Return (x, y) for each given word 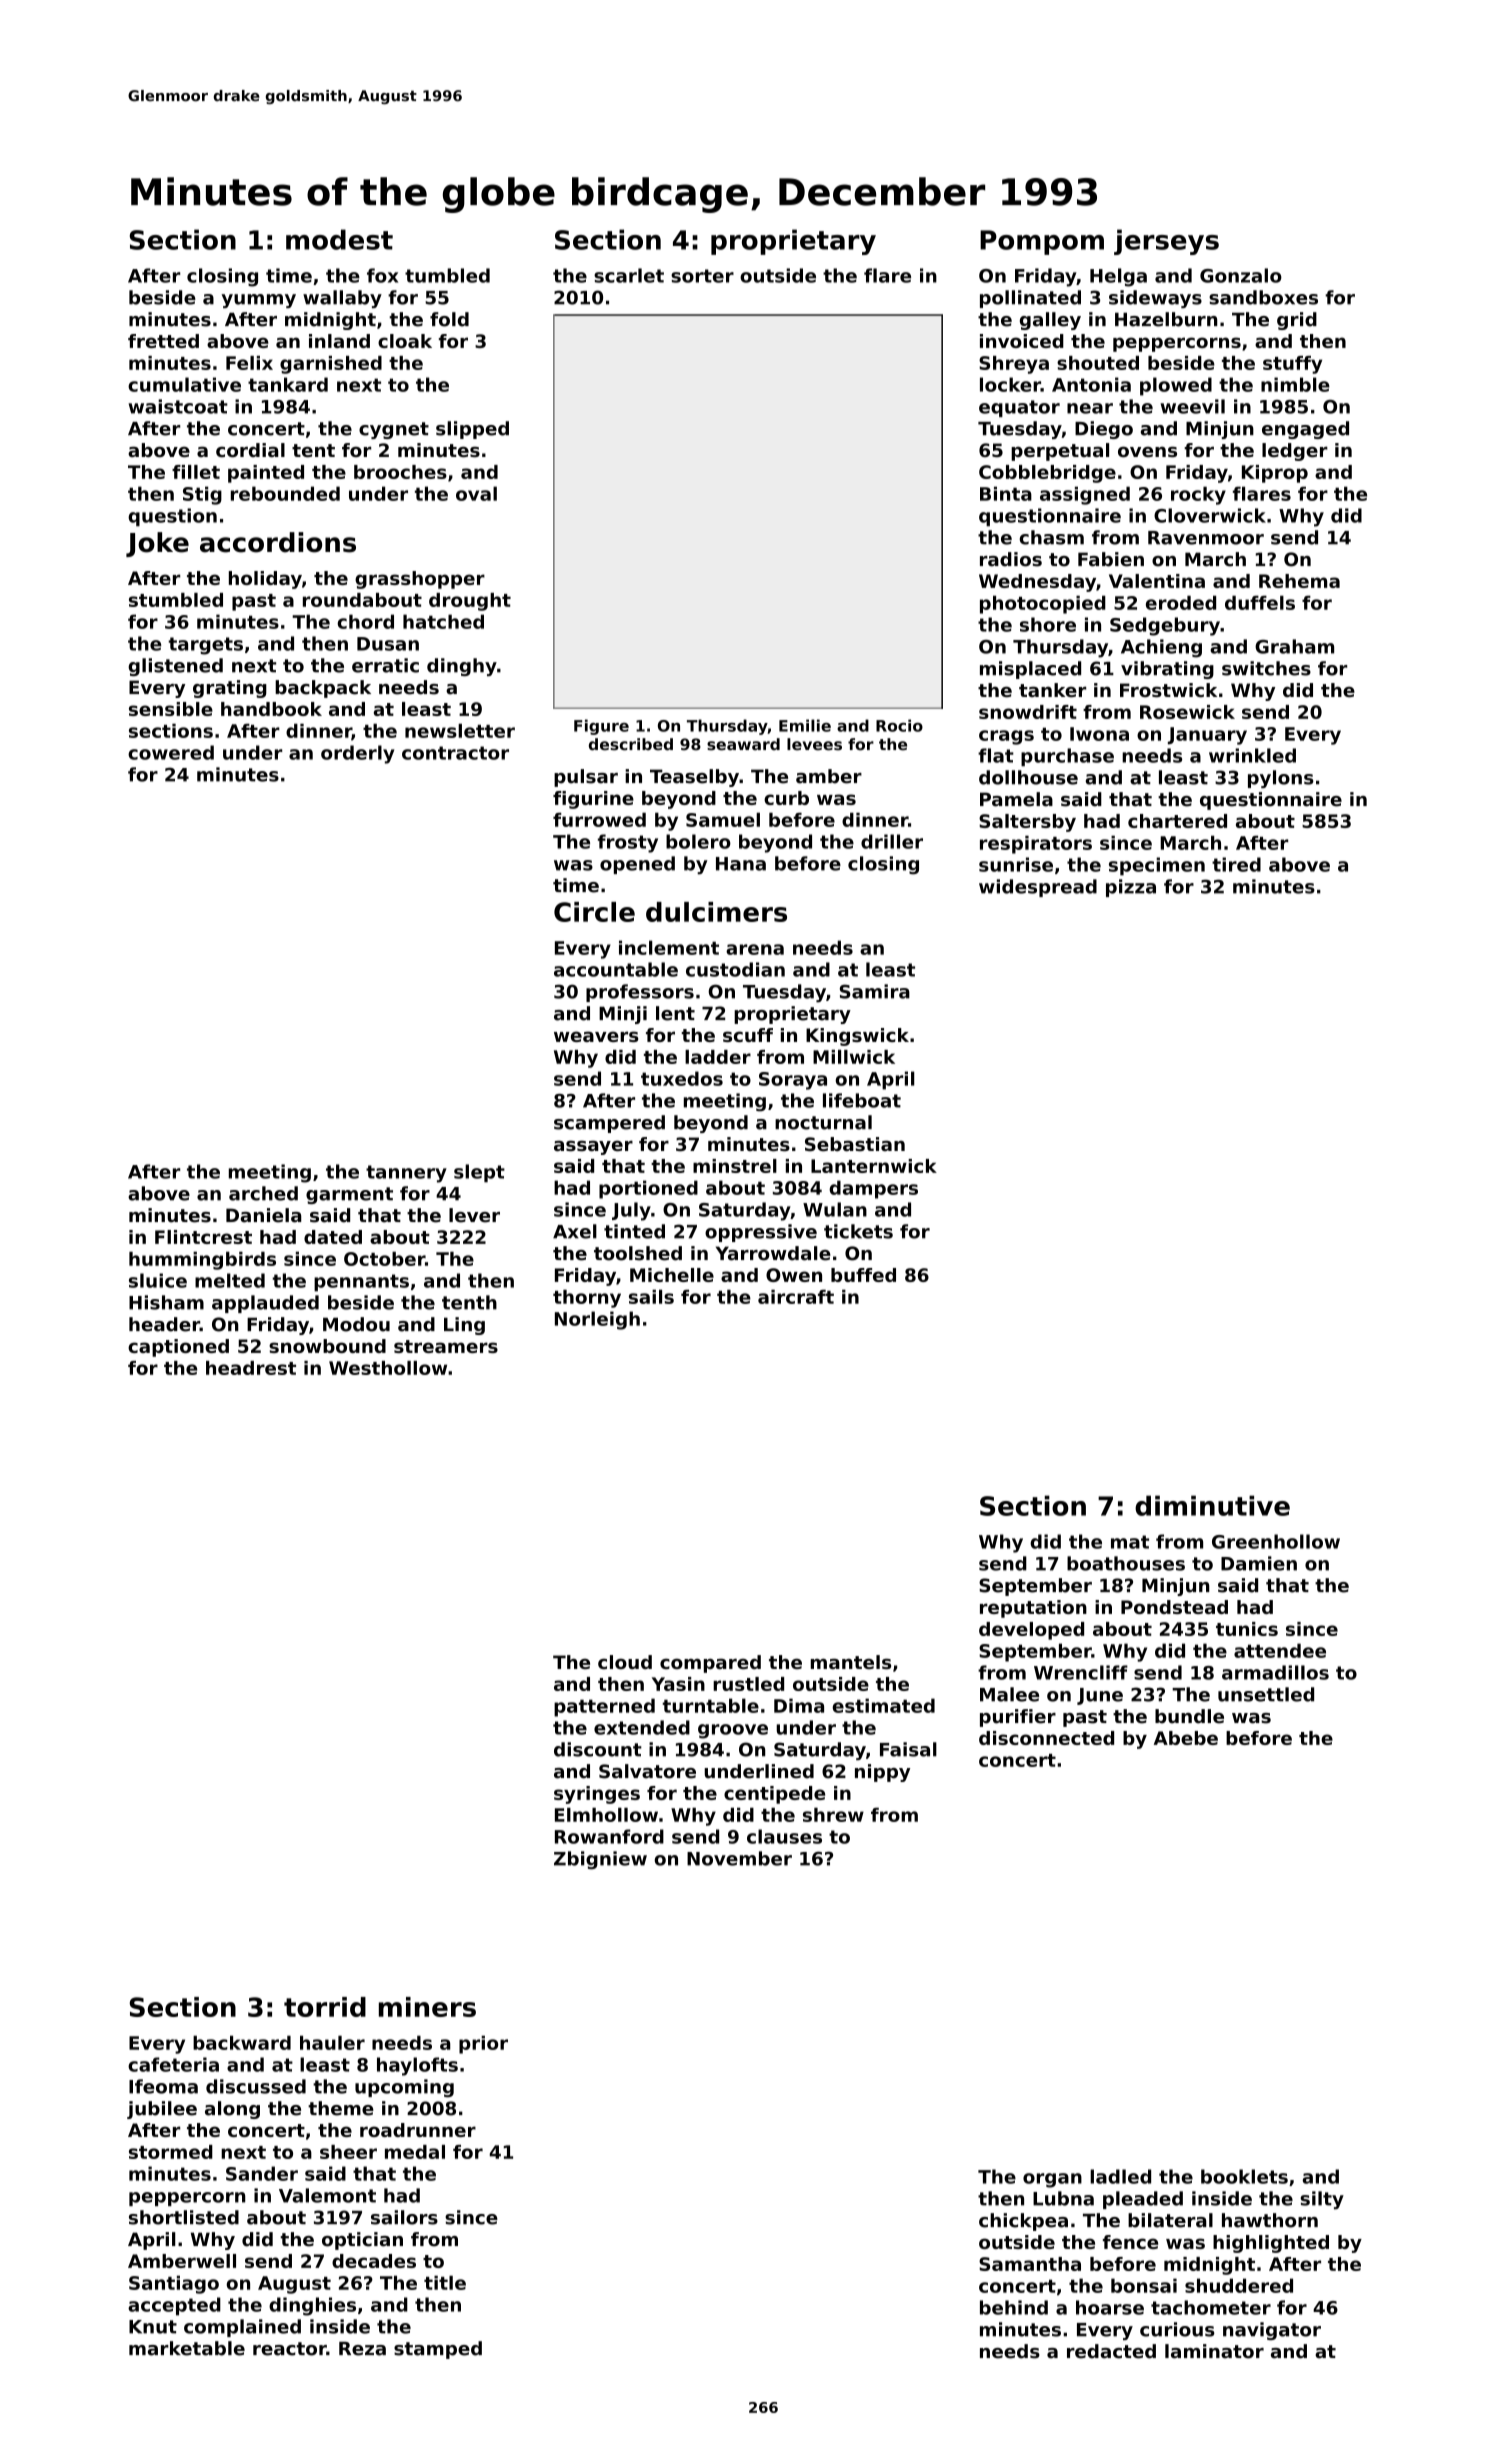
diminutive (1212, 1505)
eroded (1181, 603)
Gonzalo (1241, 275)
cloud (625, 1662)
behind (1014, 2307)
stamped (438, 2350)
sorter (702, 276)
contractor (455, 753)
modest (339, 239)
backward (242, 2043)
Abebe (1186, 1738)
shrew (833, 1815)
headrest (251, 1368)
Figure (601, 727)
